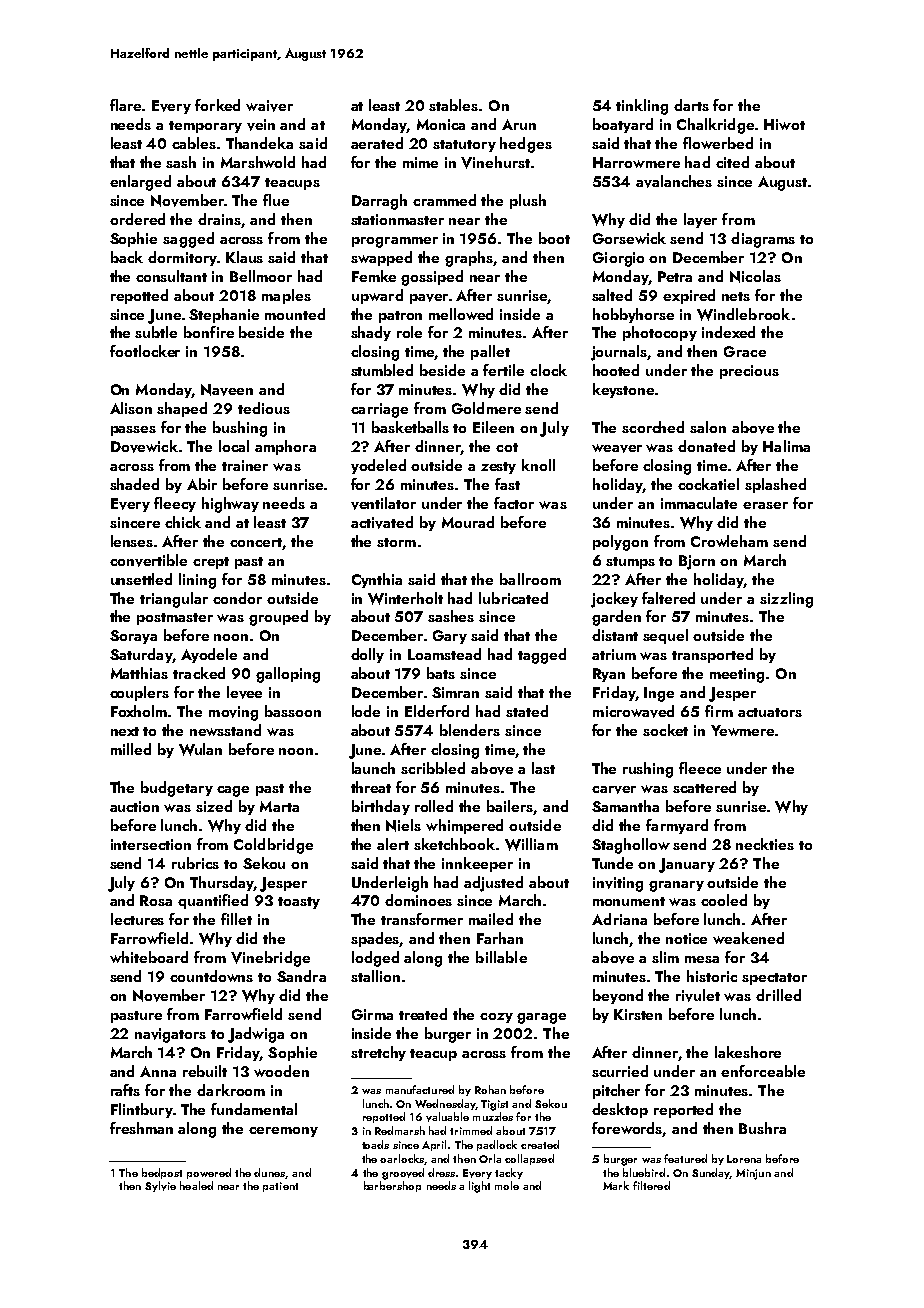 The height and width of the image is (1308, 924). I want to click on rebuilt, so click(205, 1071).
